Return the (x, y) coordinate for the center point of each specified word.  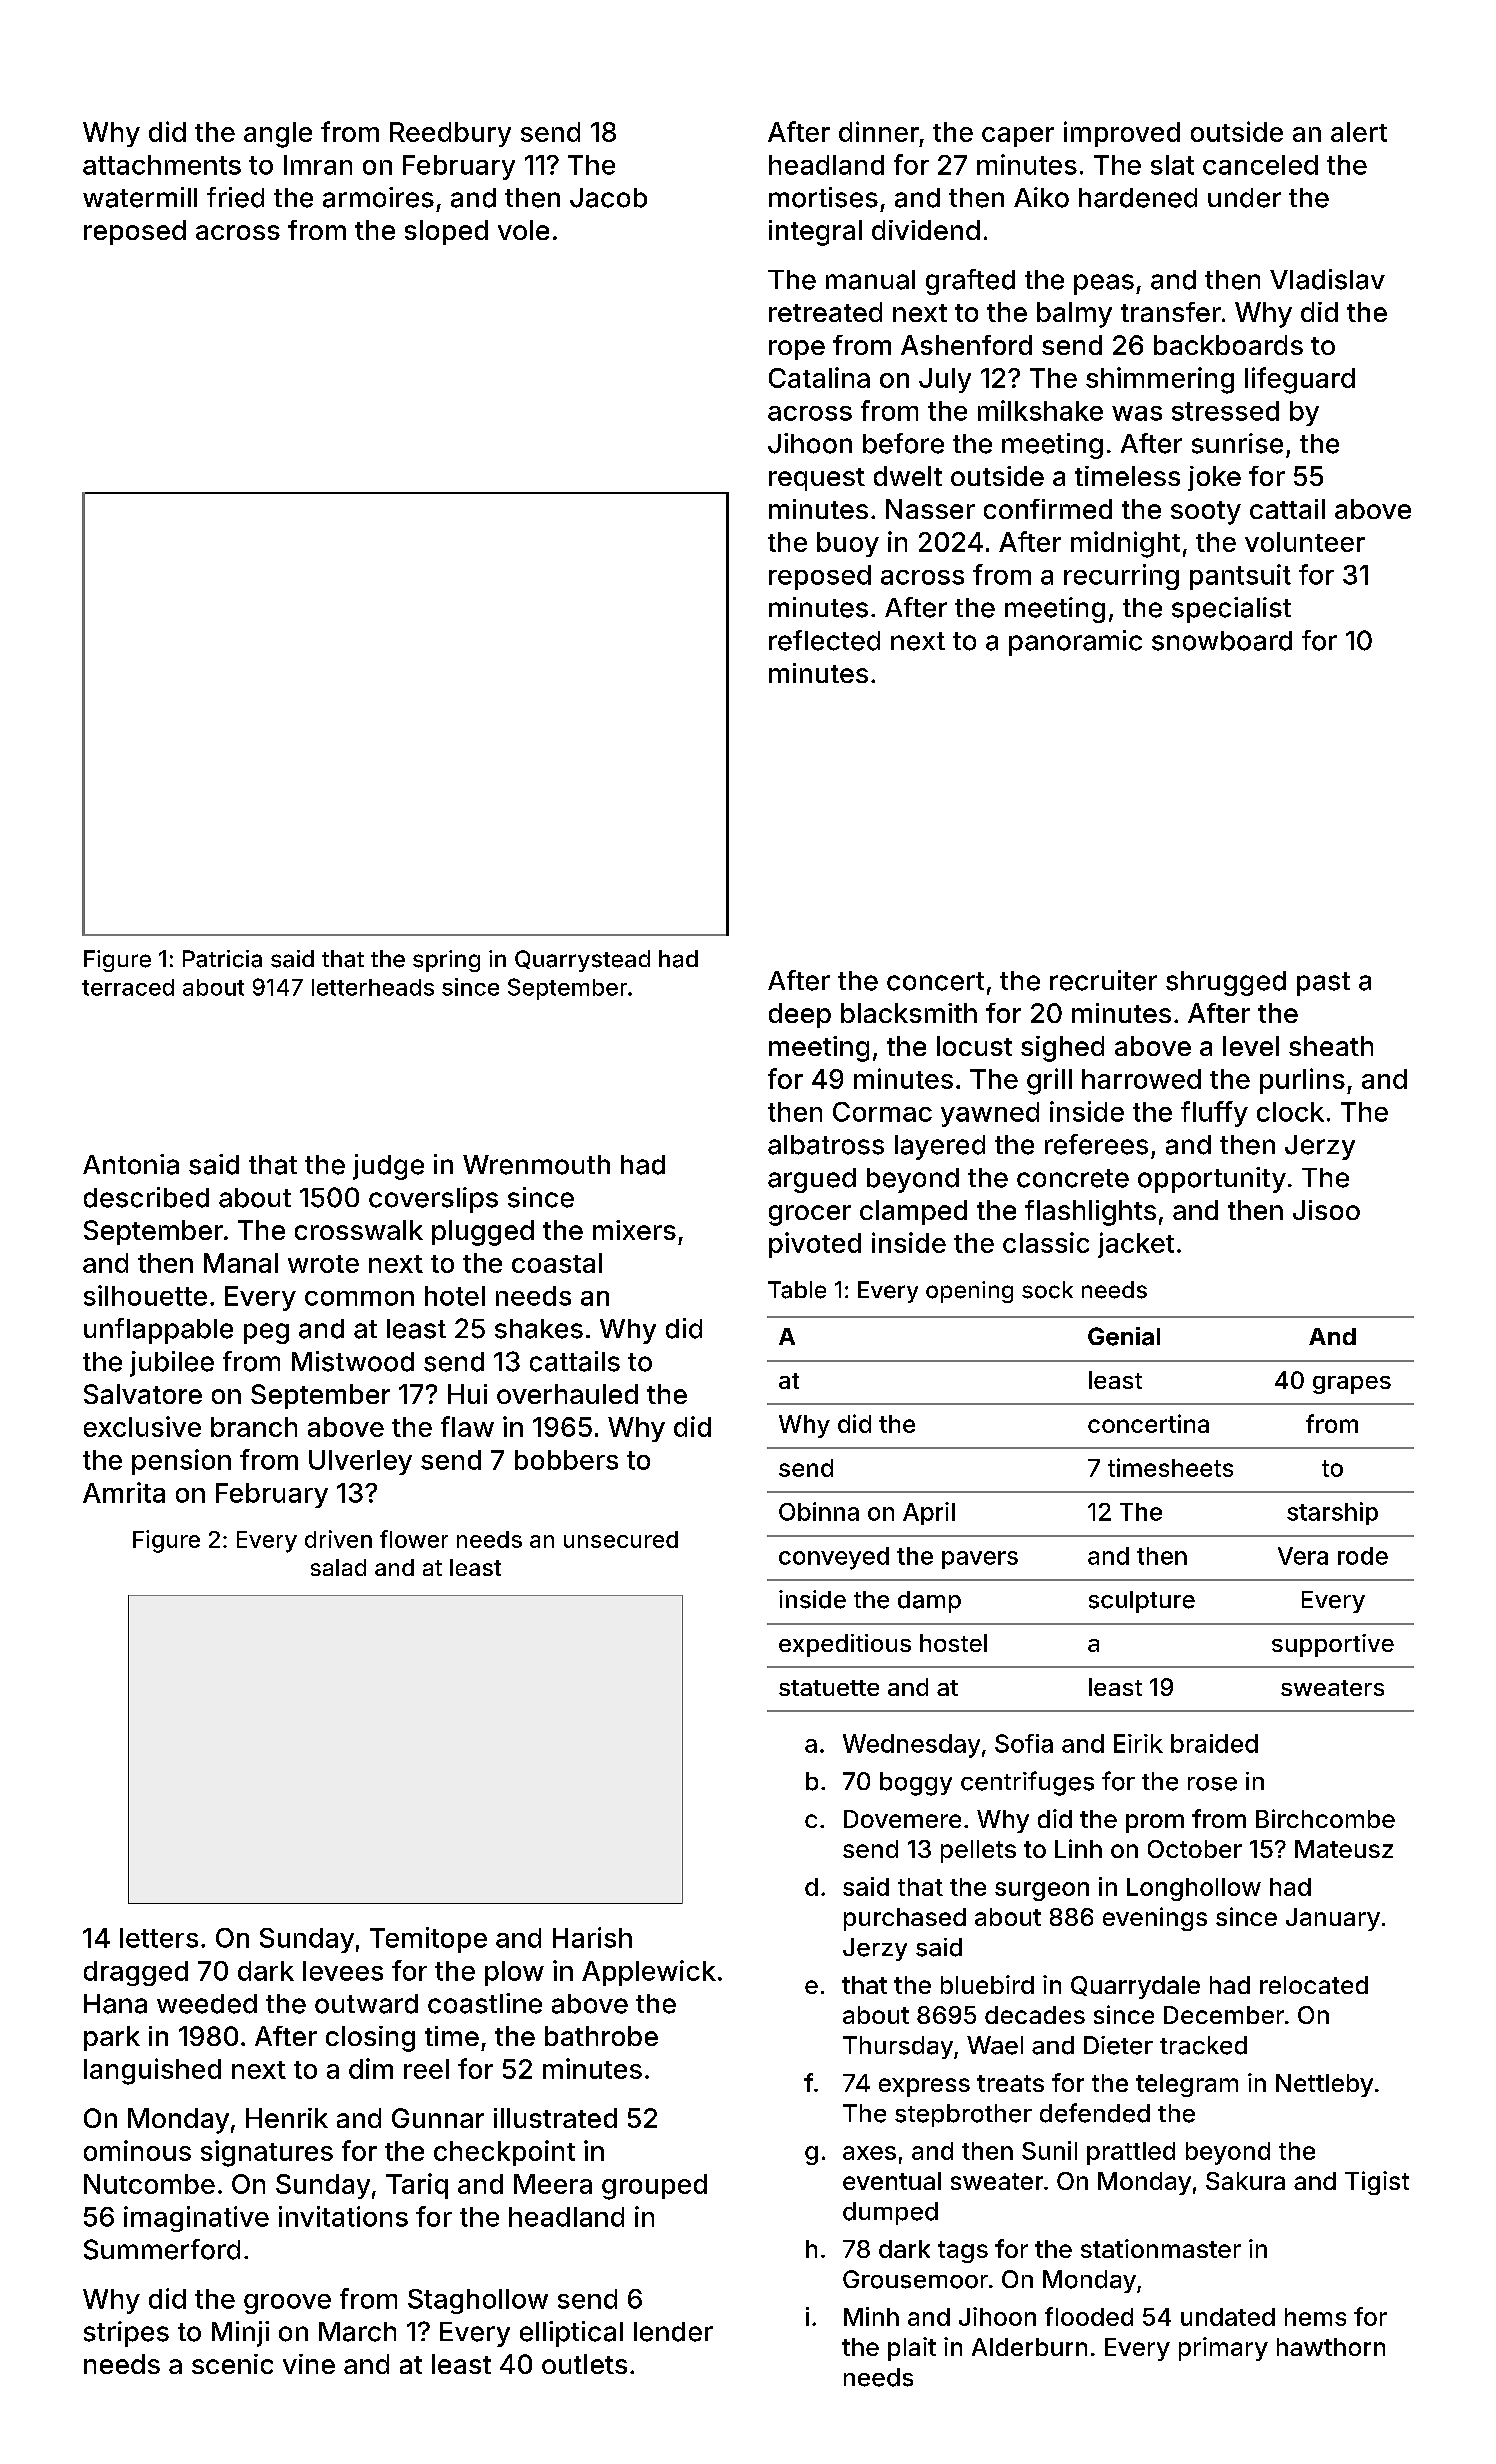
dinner (879, 131)
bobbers (566, 1460)
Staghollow (478, 2301)
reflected (824, 640)
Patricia (222, 959)
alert (1359, 132)
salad (338, 1567)
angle (278, 135)
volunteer (1305, 542)
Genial (1124, 1336)
